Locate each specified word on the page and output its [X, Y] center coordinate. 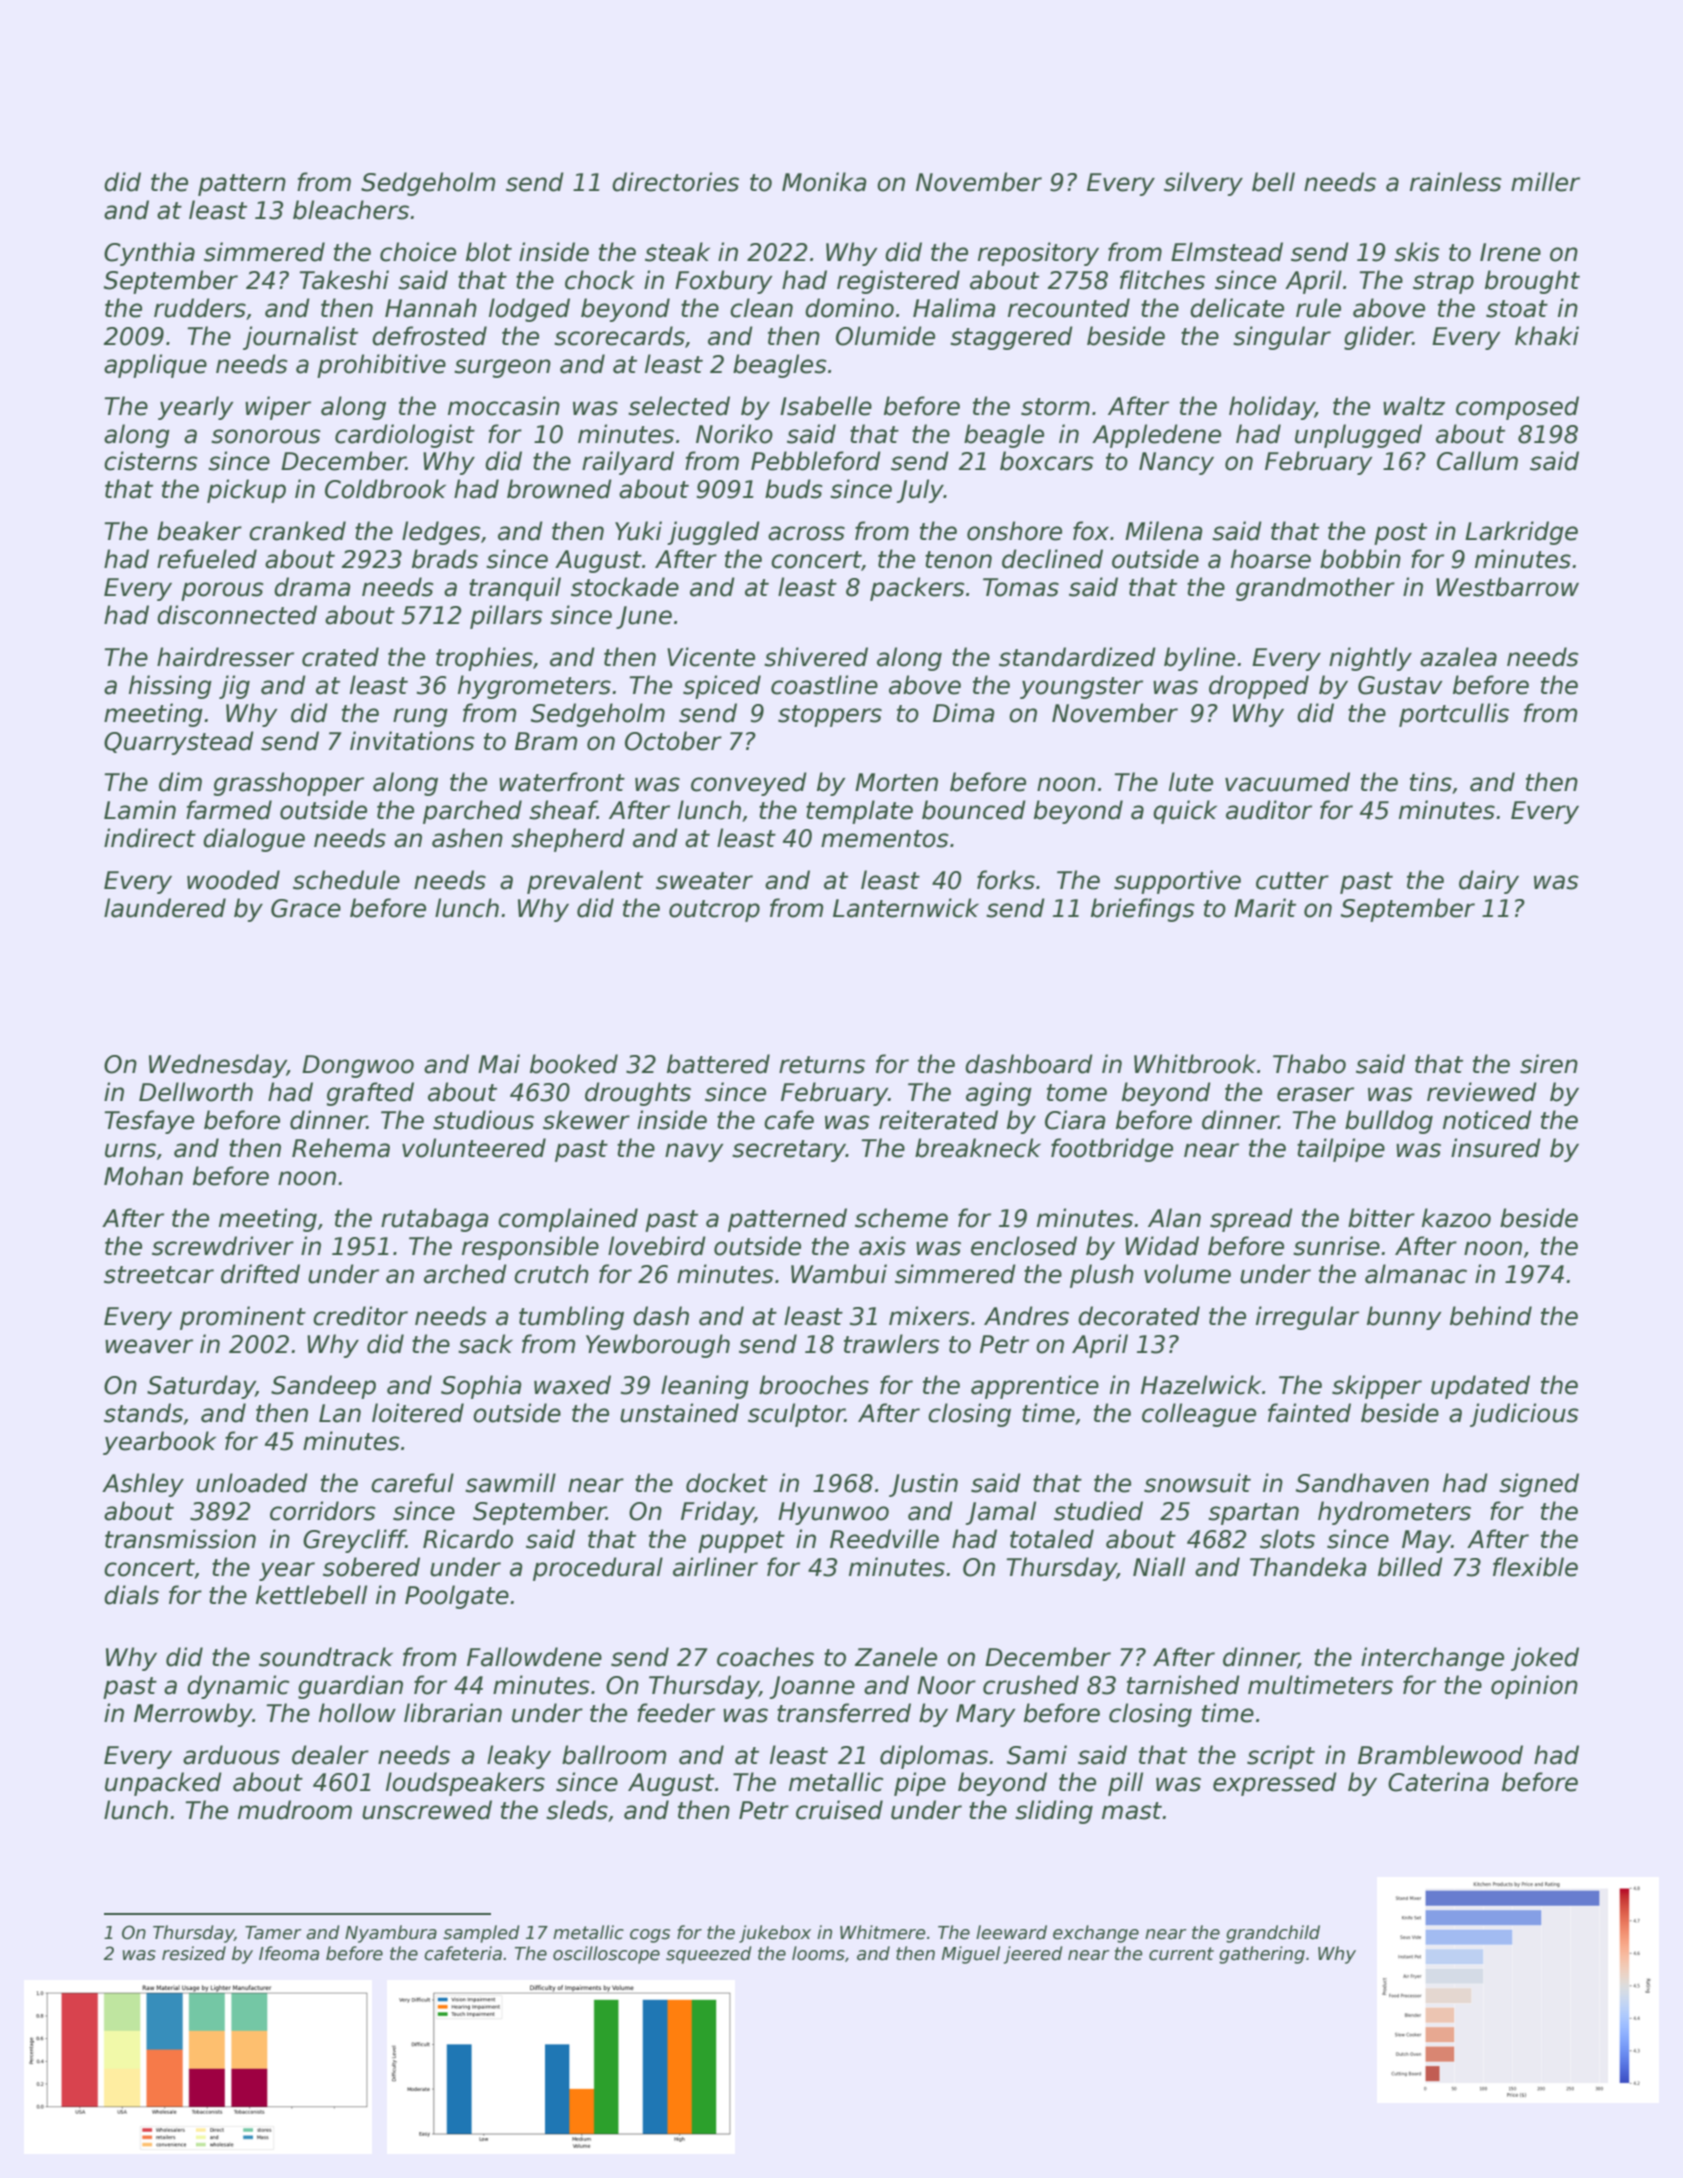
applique [155, 366]
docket [727, 1483]
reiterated [938, 1120]
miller [1545, 182]
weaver [149, 1346]
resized [194, 1953]
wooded [233, 880]
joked [1545, 1659]
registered [898, 282]
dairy [1489, 882]
